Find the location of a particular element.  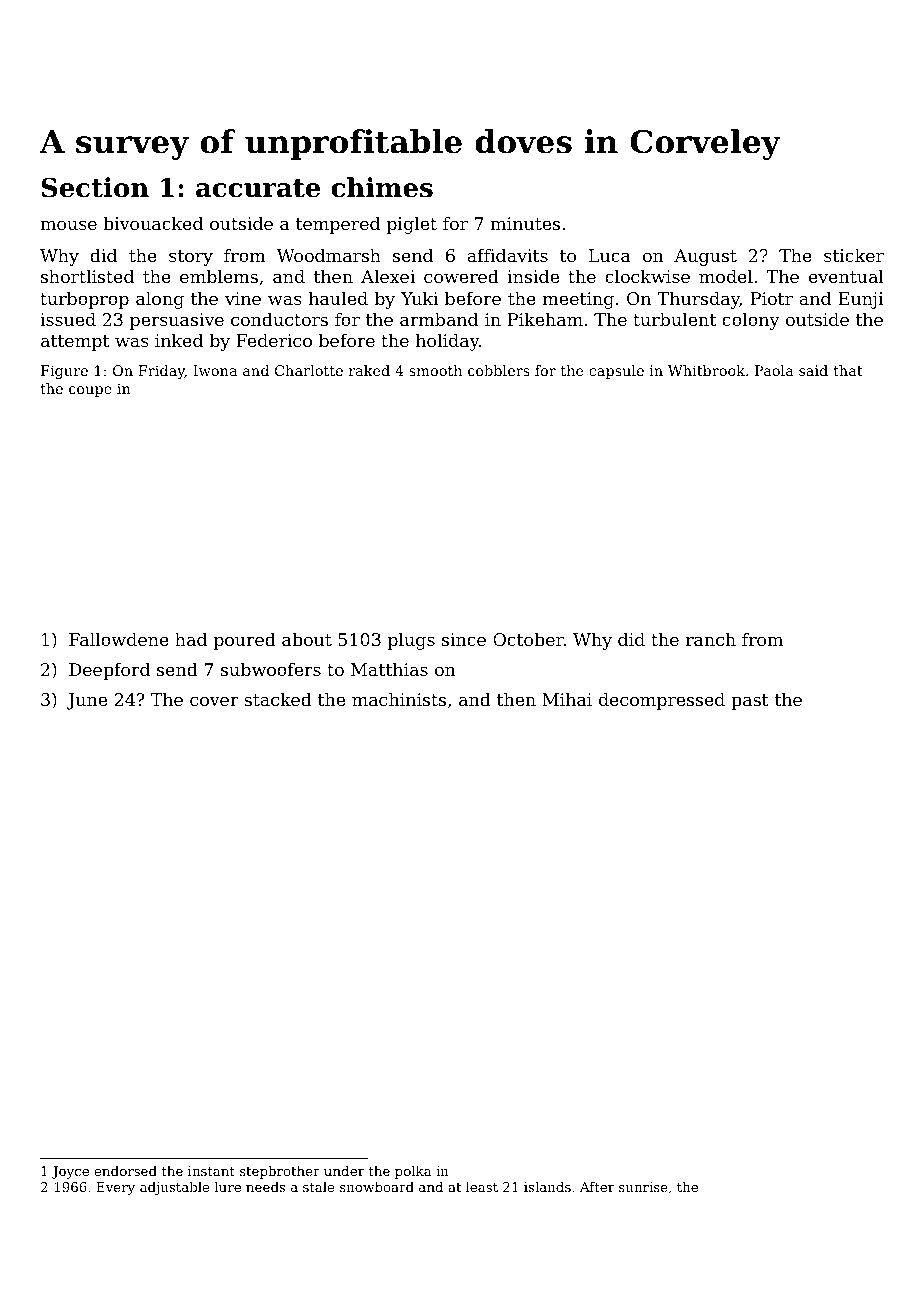

sunrise is located at coordinates (643, 1187).
